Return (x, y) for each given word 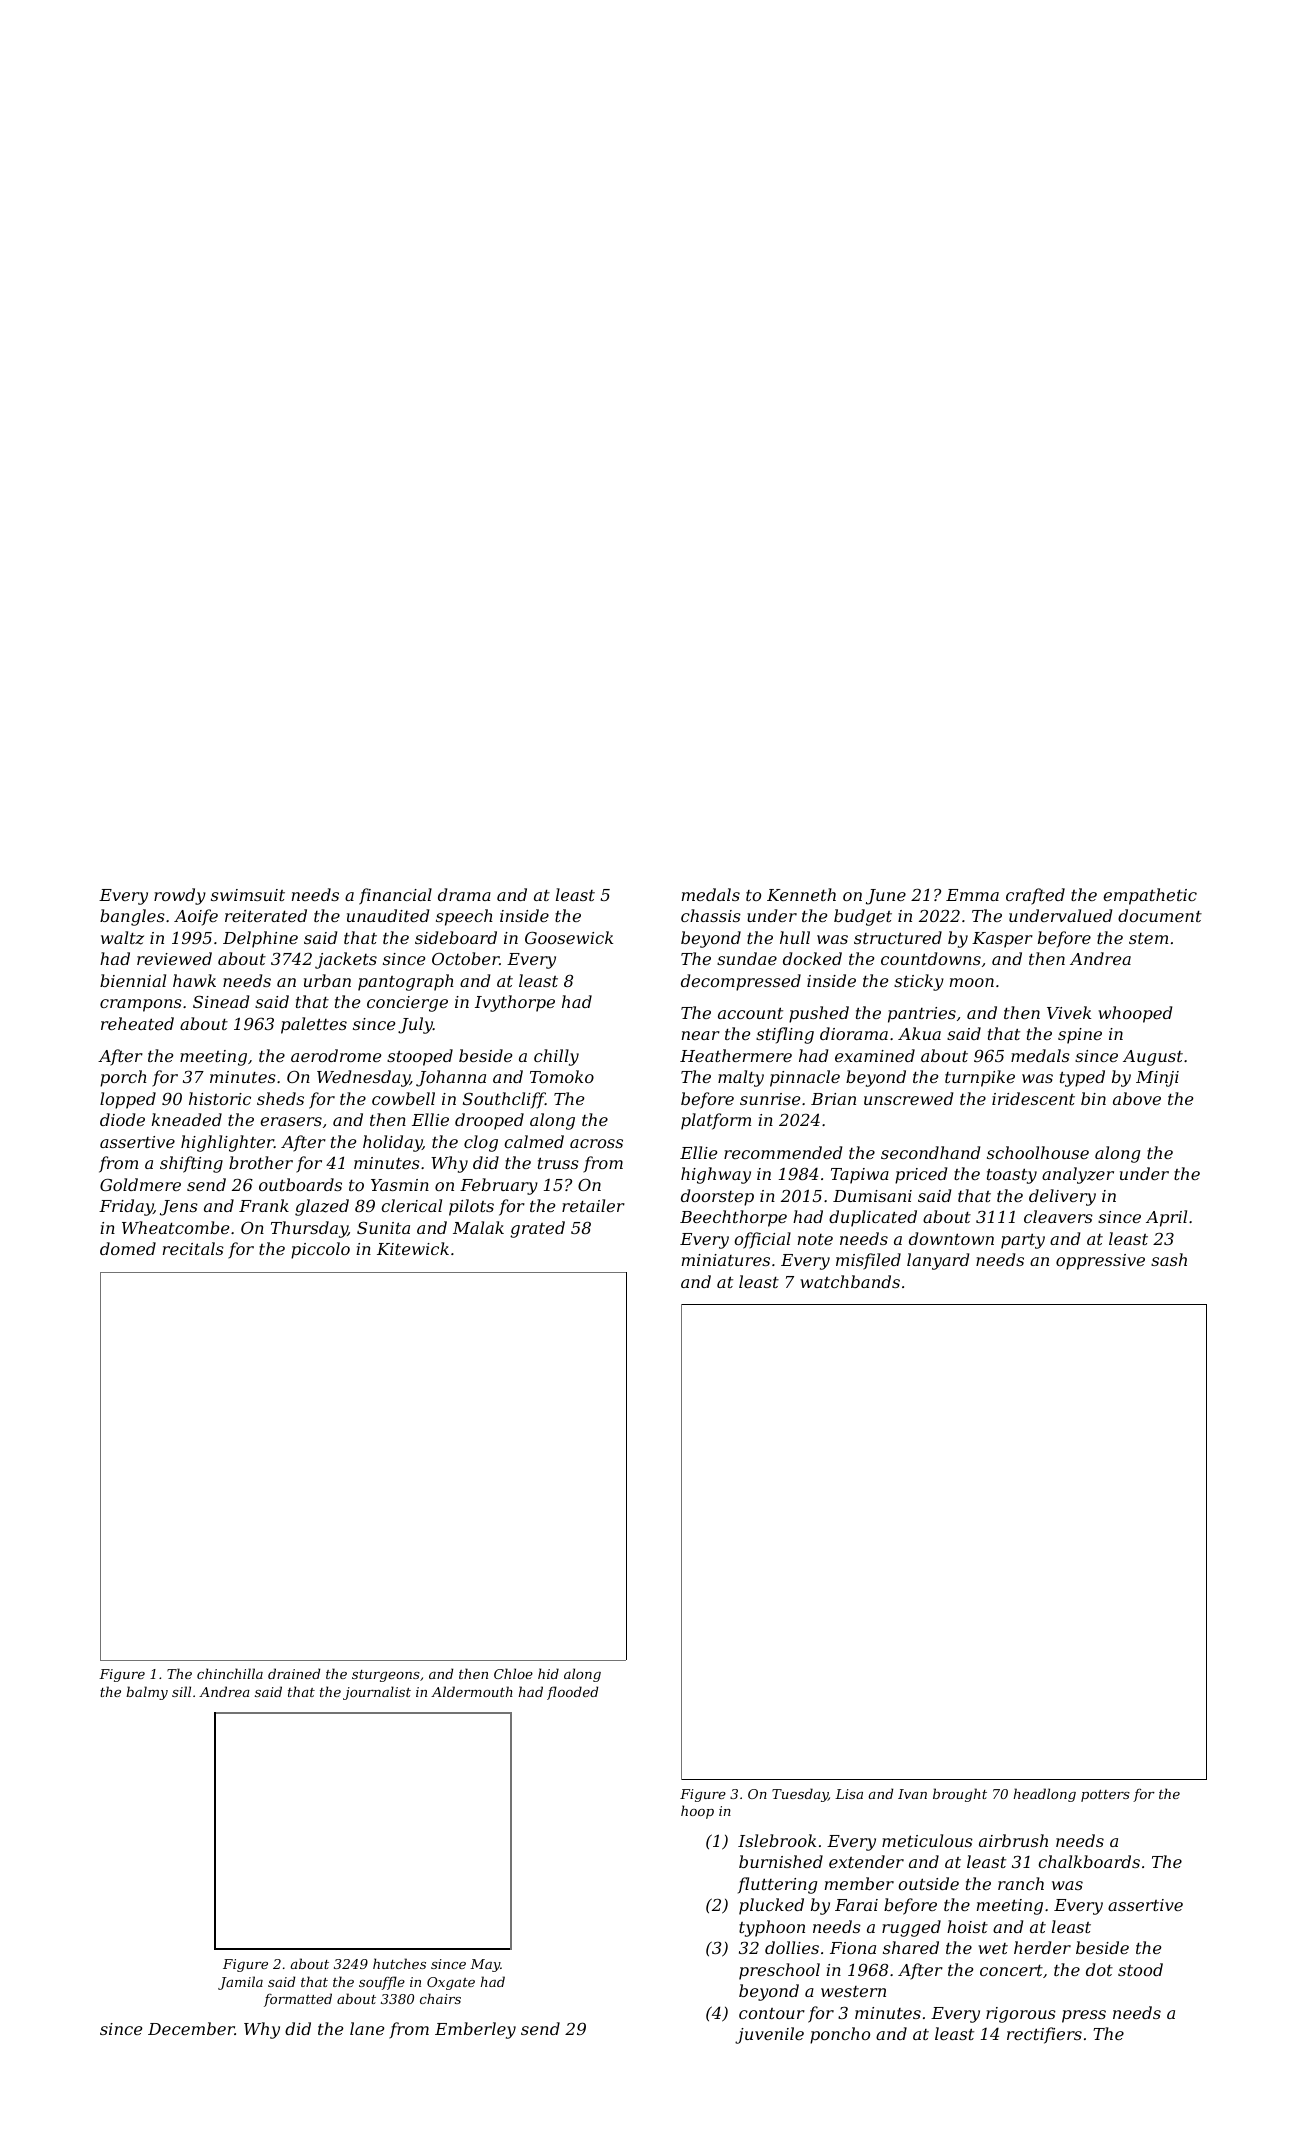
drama (464, 894)
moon (972, 982)
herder (1042, 1947)
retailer (593, 1205)
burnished (781, 1861)
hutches (399, 1963)
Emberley (475, 2030)
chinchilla (230, 1673)
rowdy (180, 896)
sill (181, 1691)
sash (1169, 1259)
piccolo (320, 1250)
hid (548, 1673)
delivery (1062, 1197)
